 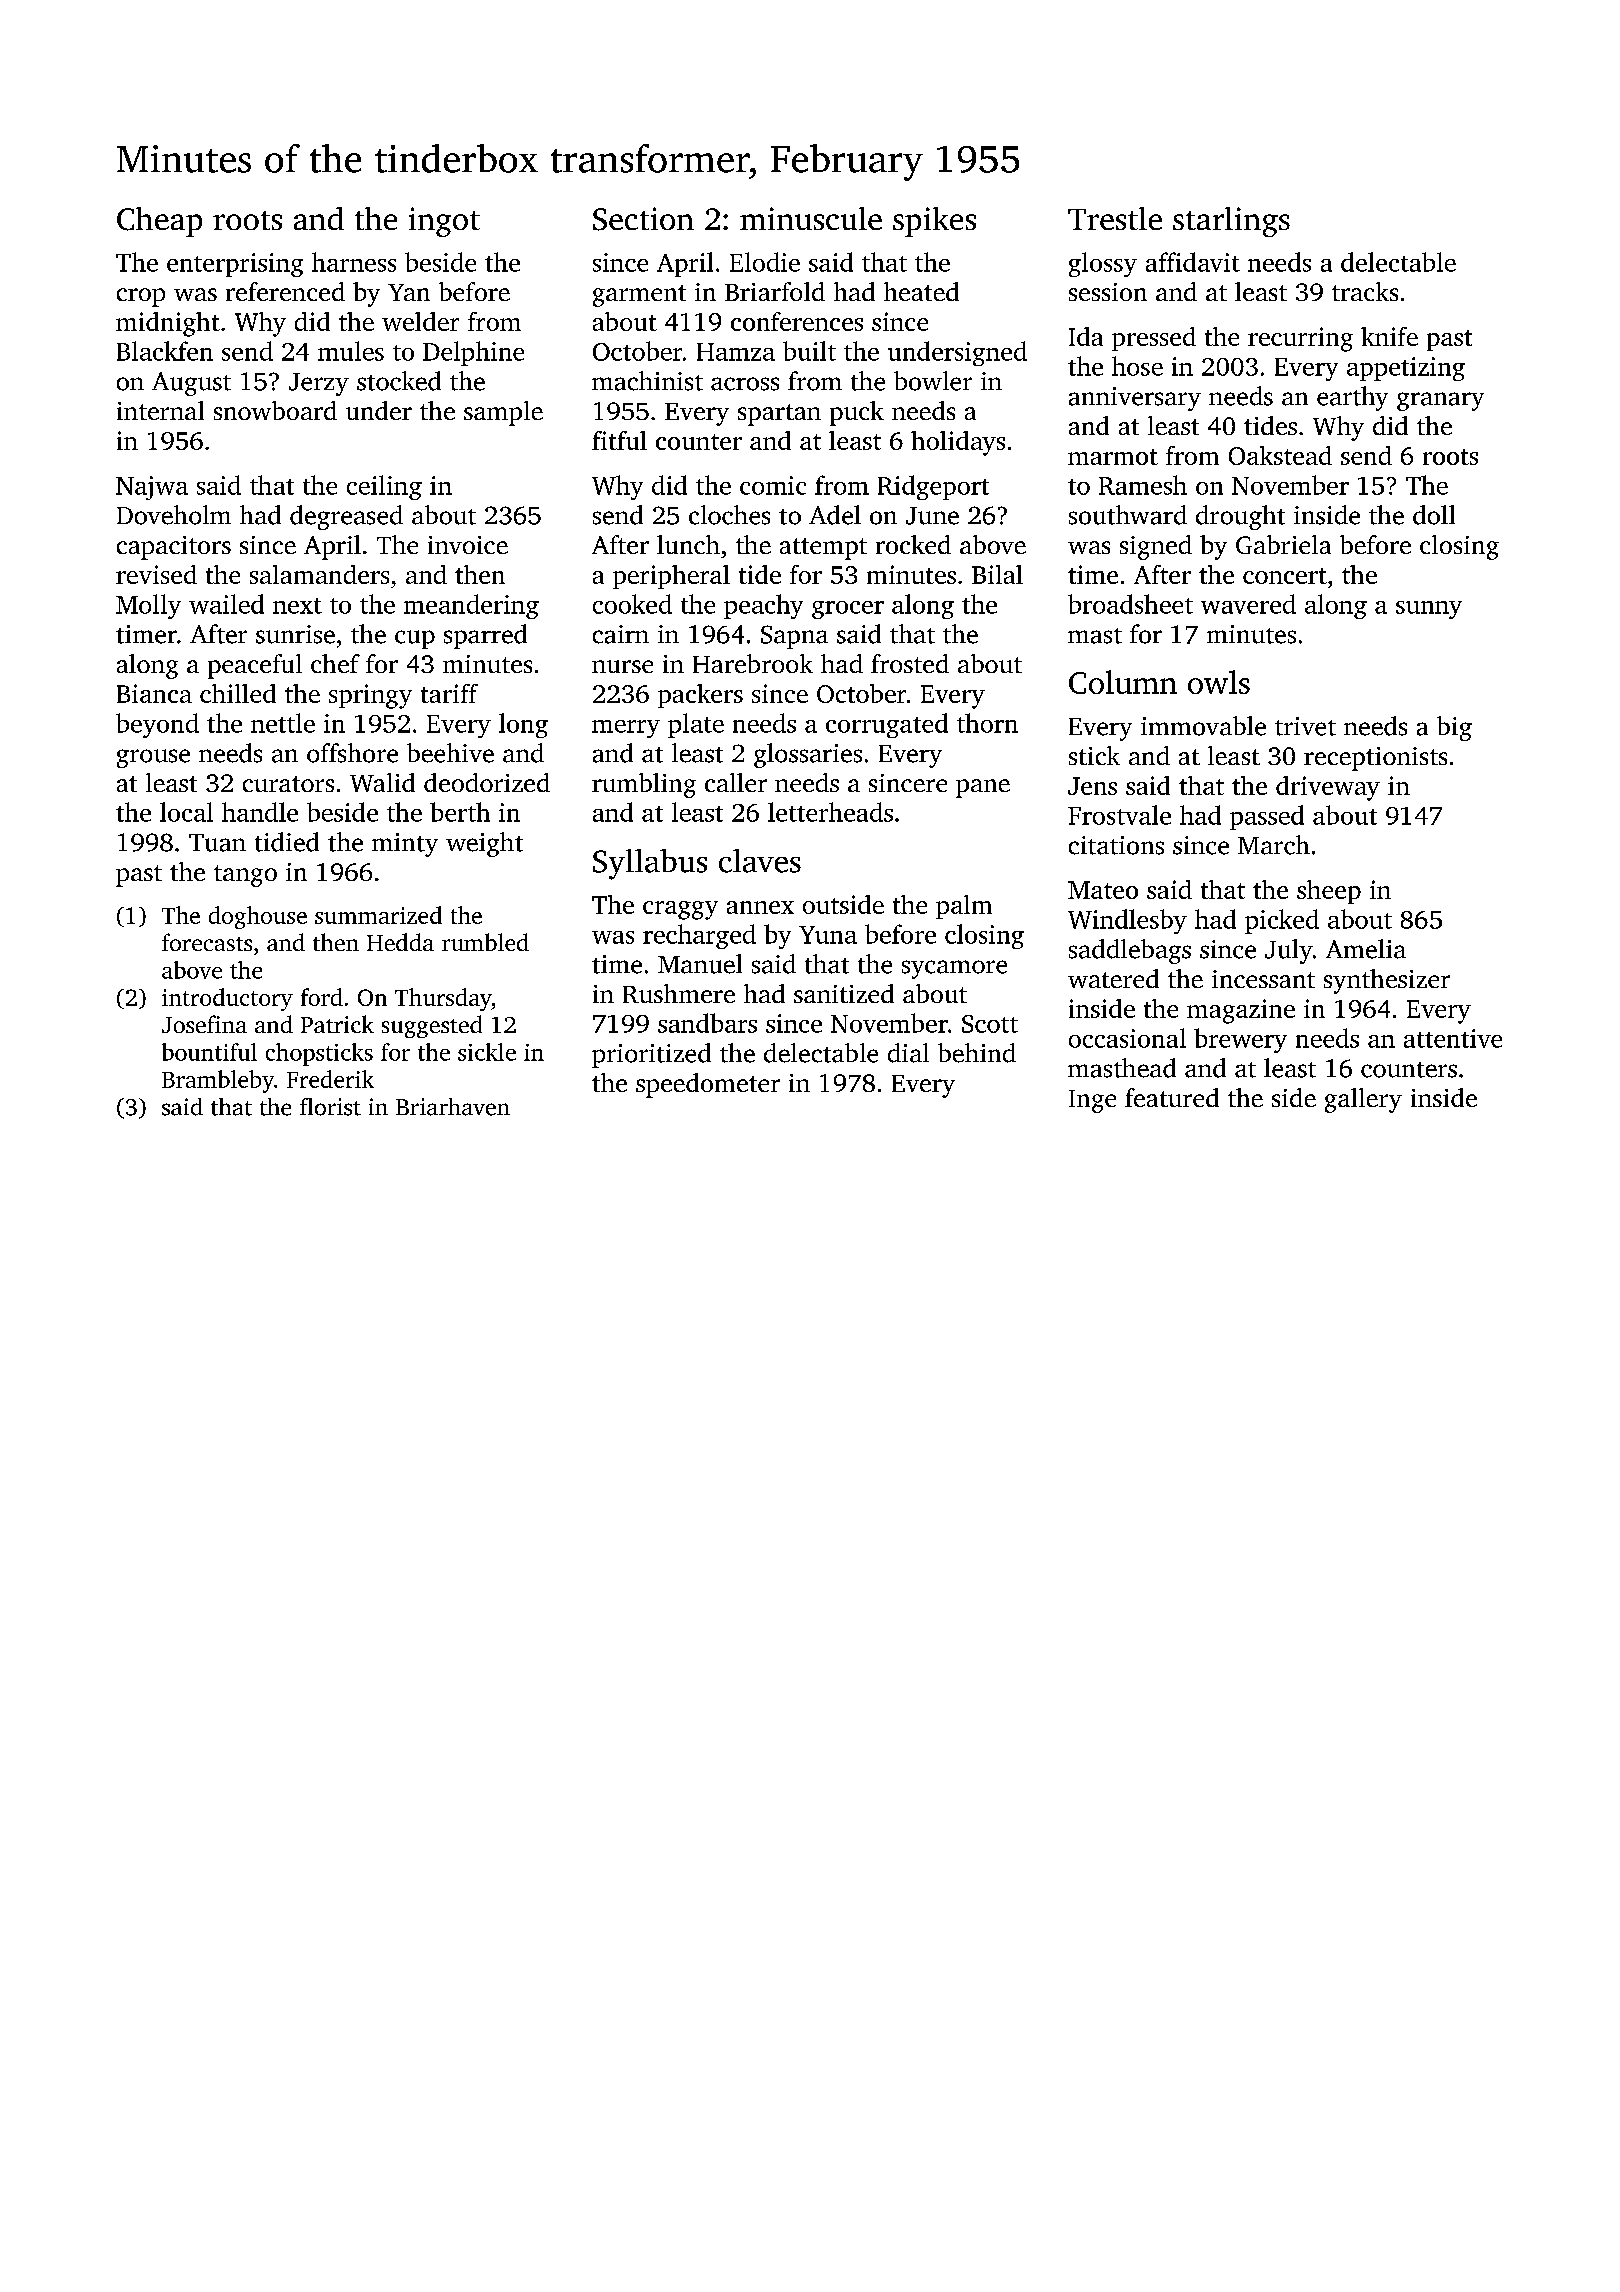 I want to click on gallery, so click(x=1363, y=1100).
